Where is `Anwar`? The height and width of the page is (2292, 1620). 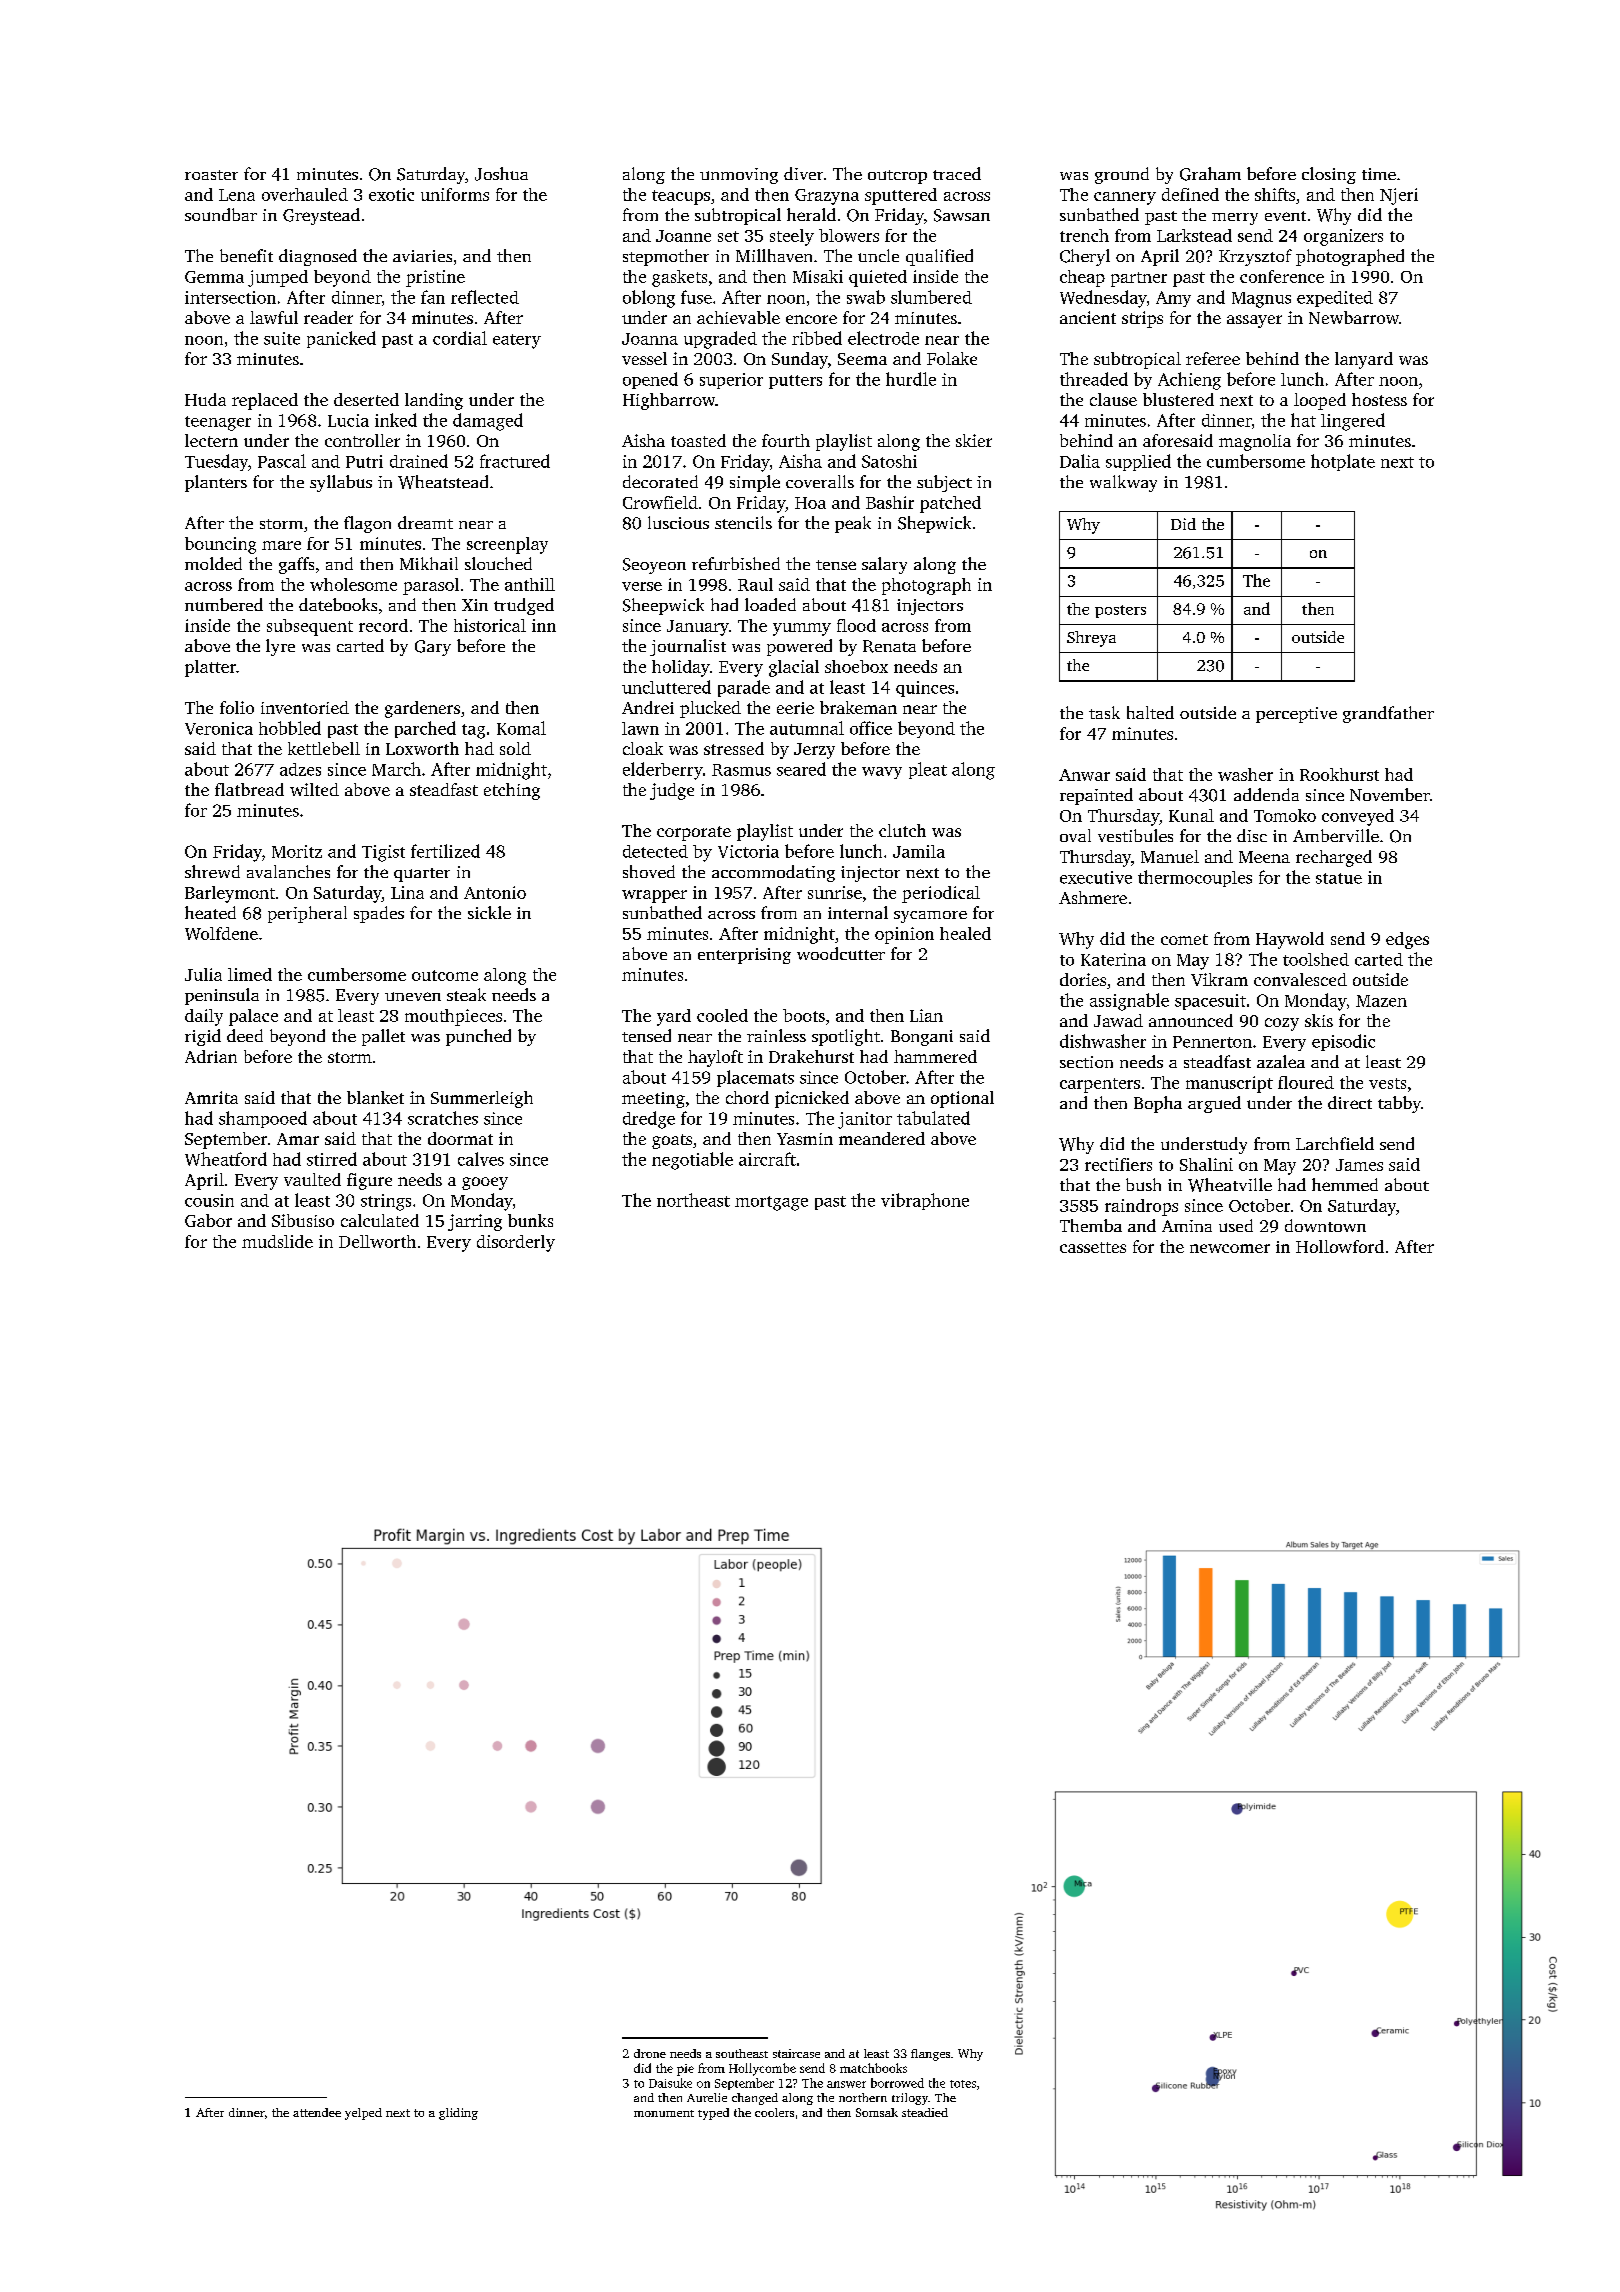
Anwar is located at coordinates (1084, 775).
